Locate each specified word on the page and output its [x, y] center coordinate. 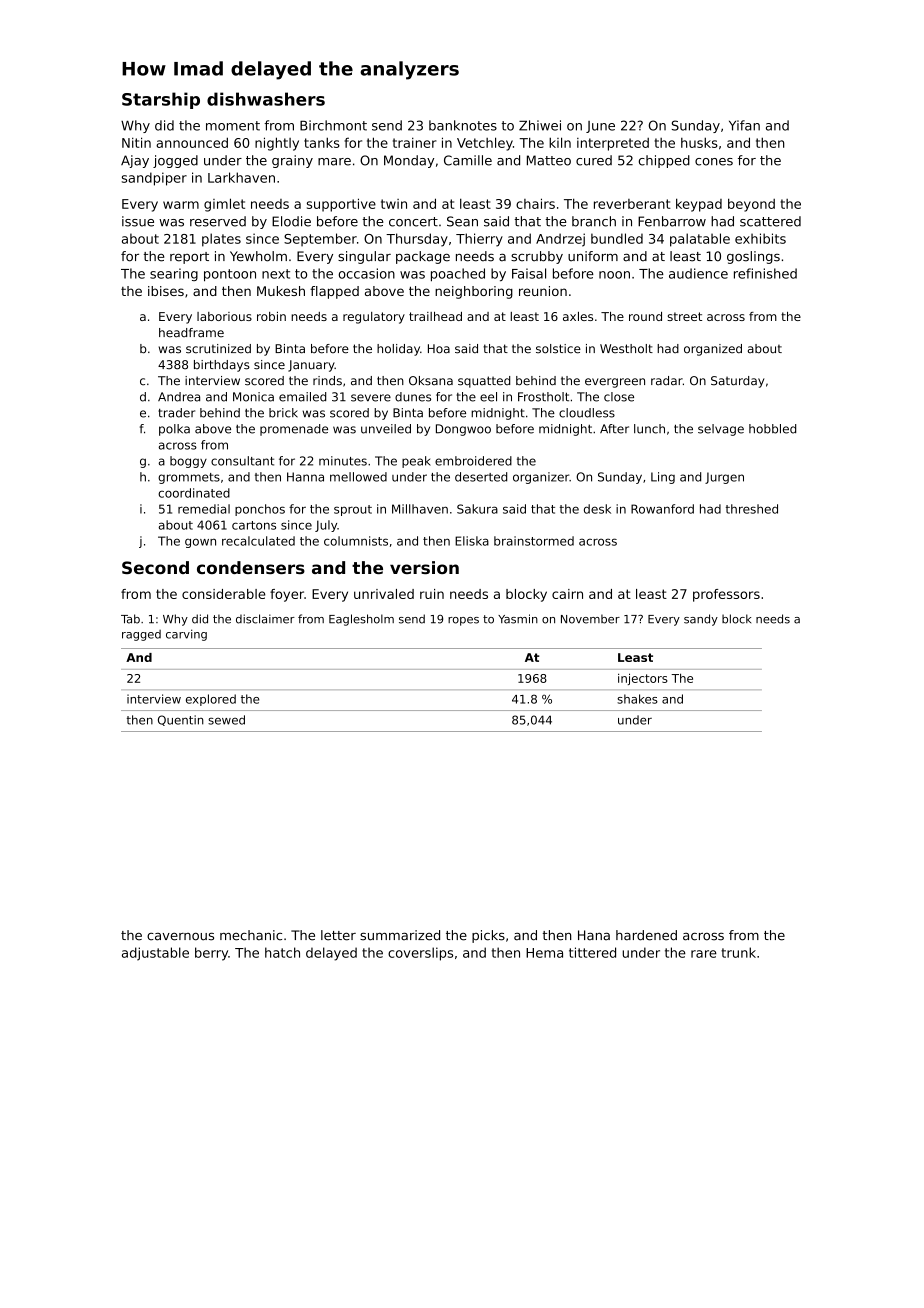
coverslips [420, 954]
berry [211, 954]
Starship [161, 100]
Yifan [744, 125]
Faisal [529, 273]
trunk [738, 952]
